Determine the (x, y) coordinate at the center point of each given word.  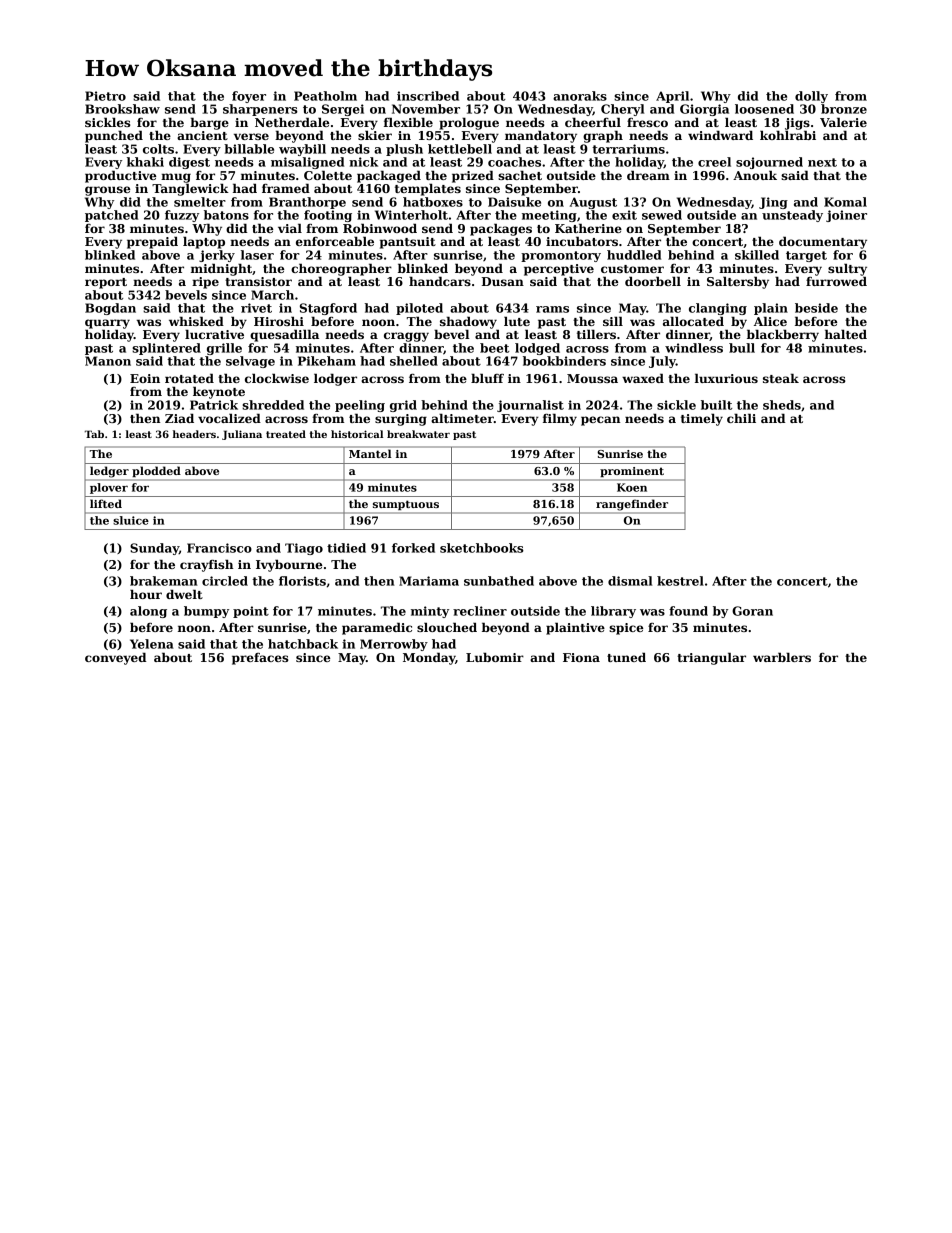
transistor (258, 281)
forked (413, 548)
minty (430, 612)
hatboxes (433, 202)
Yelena (152, 644)
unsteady (792, 216)
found (688, 611)
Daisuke (514, 202)
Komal (845, 202)
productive (120, 176)
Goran (752, 611)
